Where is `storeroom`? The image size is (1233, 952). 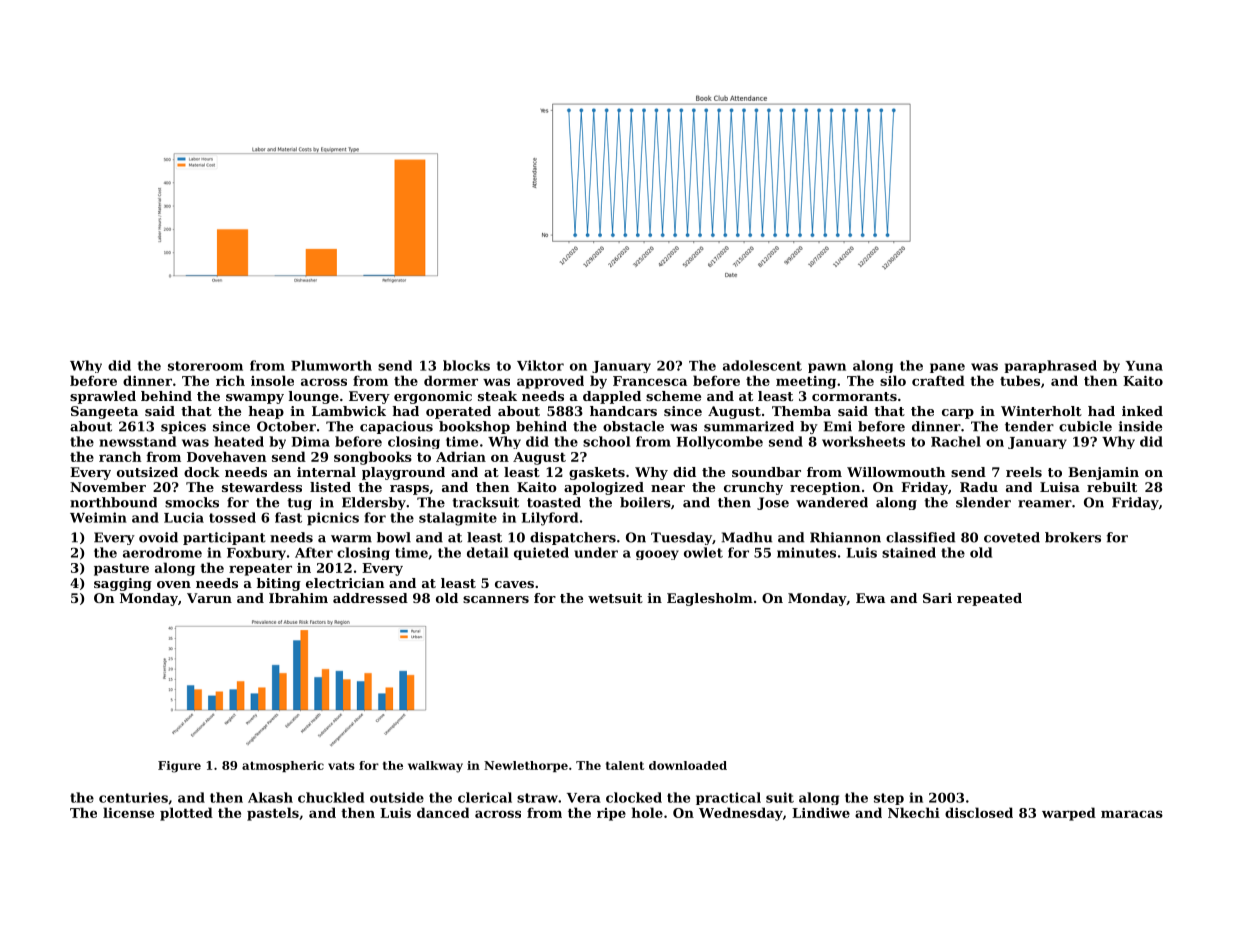
storeroom is located at coordinates (205, 366).
